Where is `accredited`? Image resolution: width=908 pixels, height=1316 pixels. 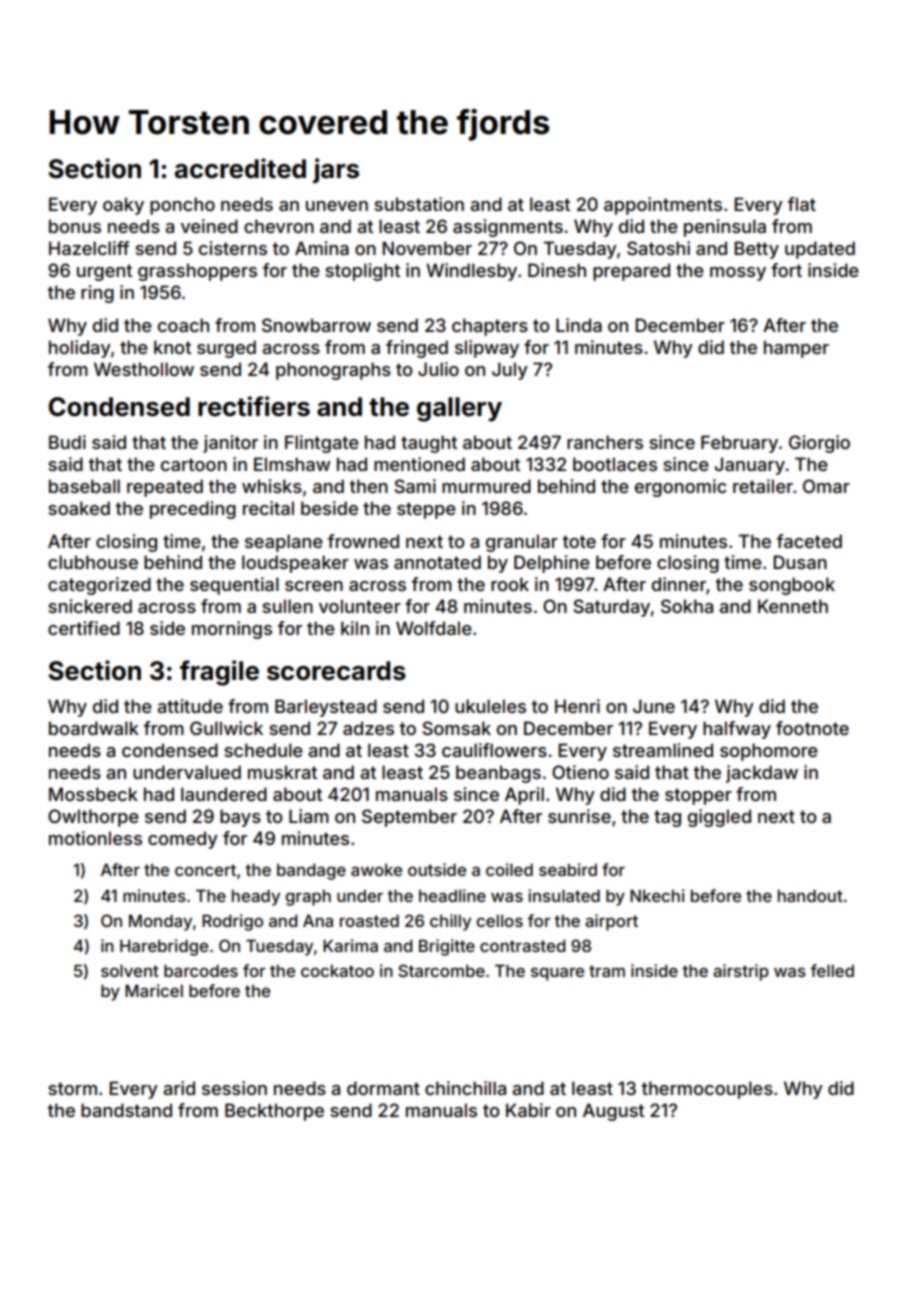 accredited is located at coordinates (240, 168).
